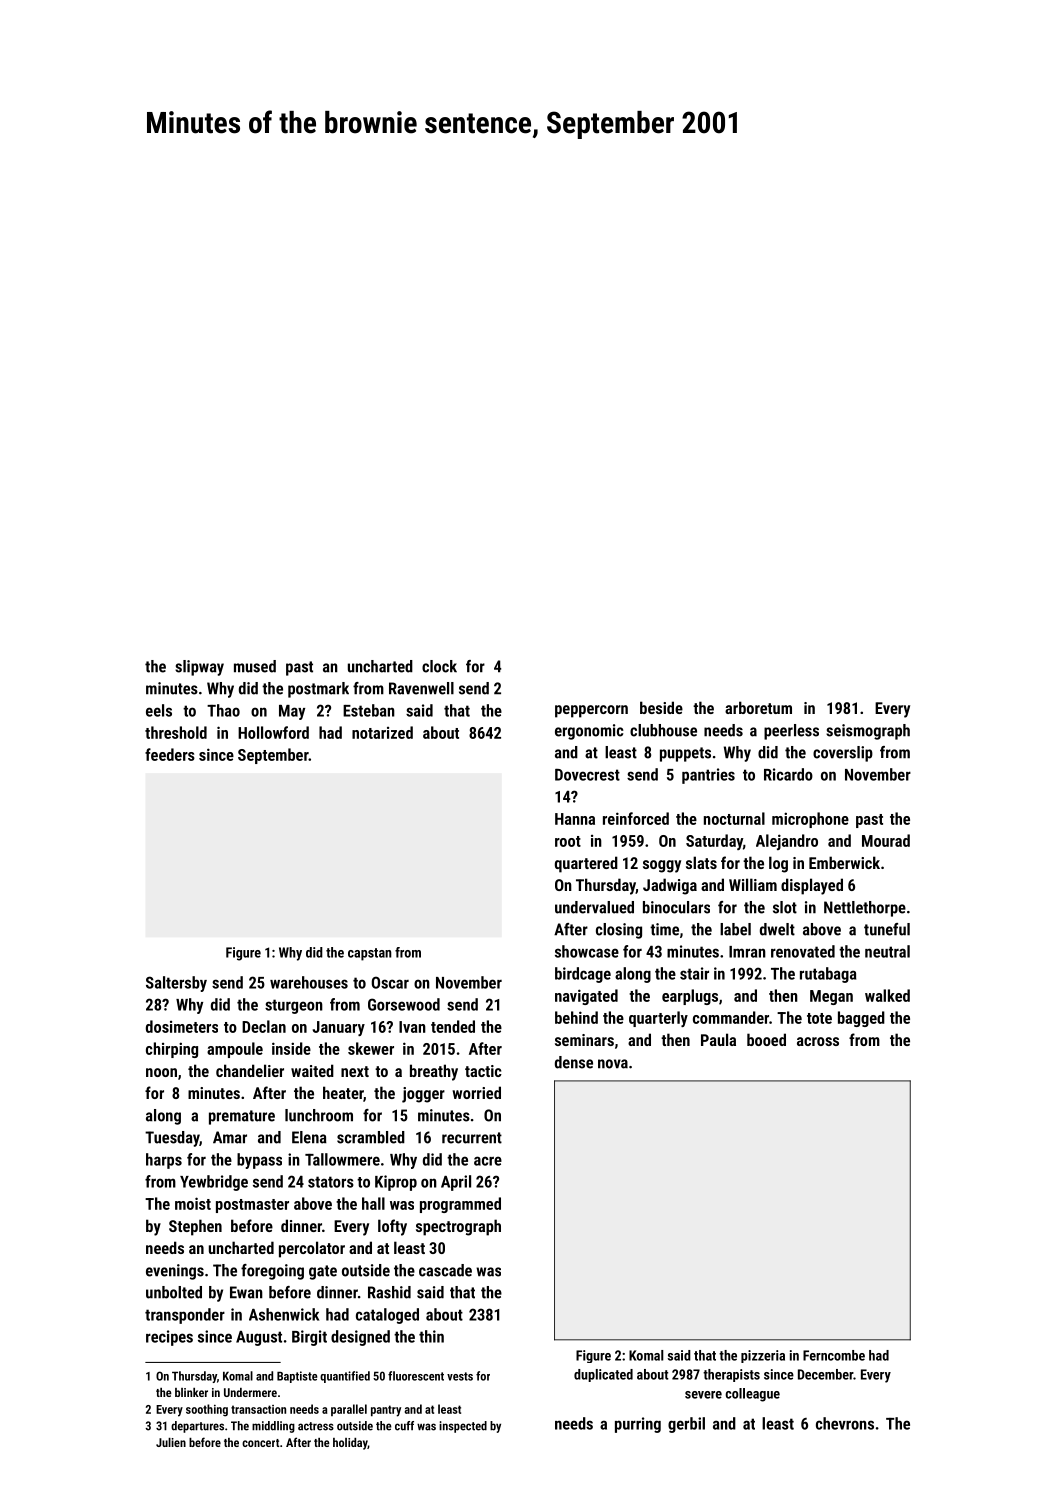 The image size is (1056, 1499). I want to click on warehouses, so click(309, 982).
